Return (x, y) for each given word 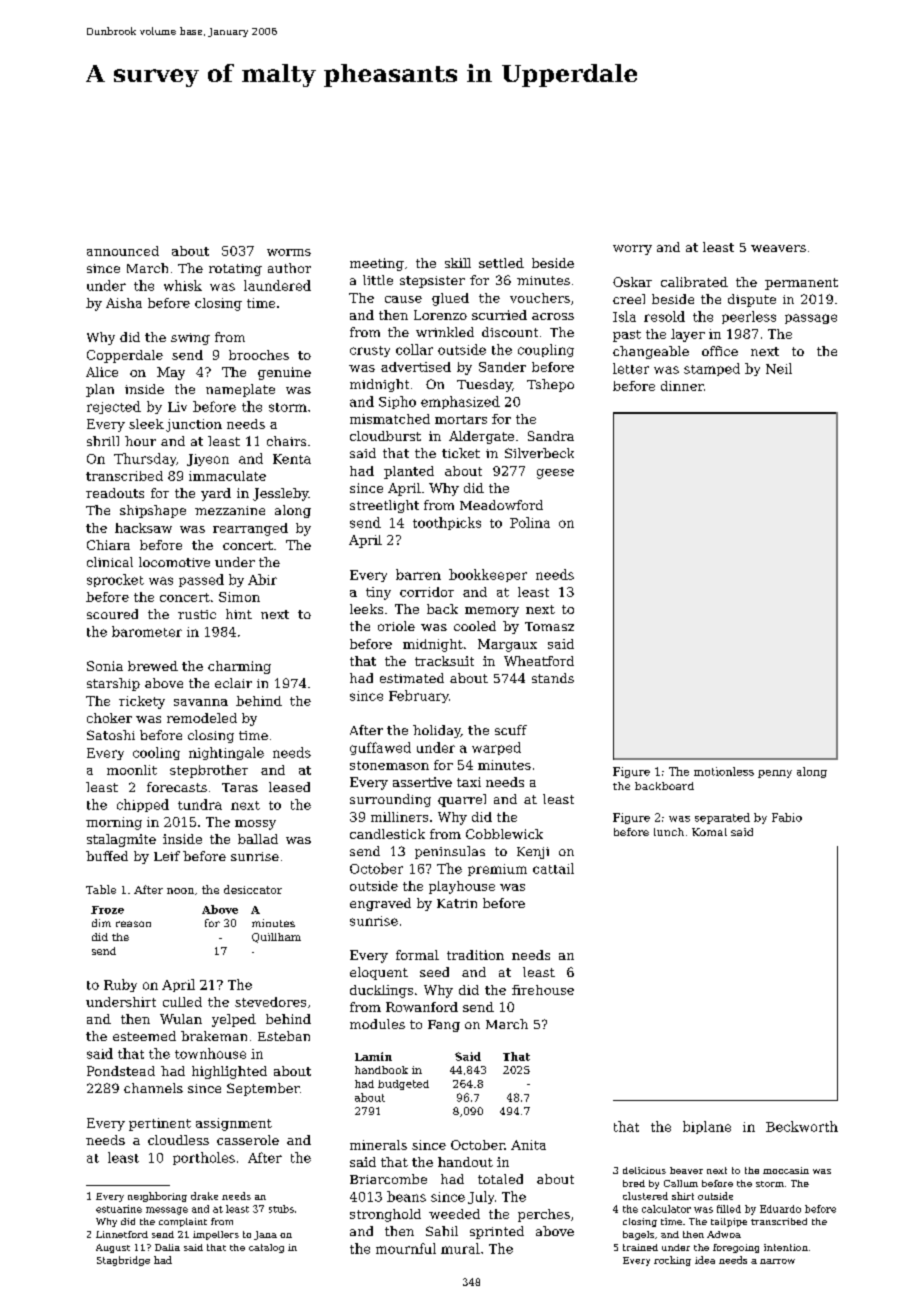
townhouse (210, 1053)
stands (553, 678)
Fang (444, 1026)
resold (664, 316)
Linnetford (122, 1234)
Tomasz (549, 626)
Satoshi (111, 735)
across (553, 316)
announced (123, 251)
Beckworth (802, 1126)
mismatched (390, 419)
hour (140, 441)
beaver (686, 1170)
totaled (500, 1179)
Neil (779, 368)
